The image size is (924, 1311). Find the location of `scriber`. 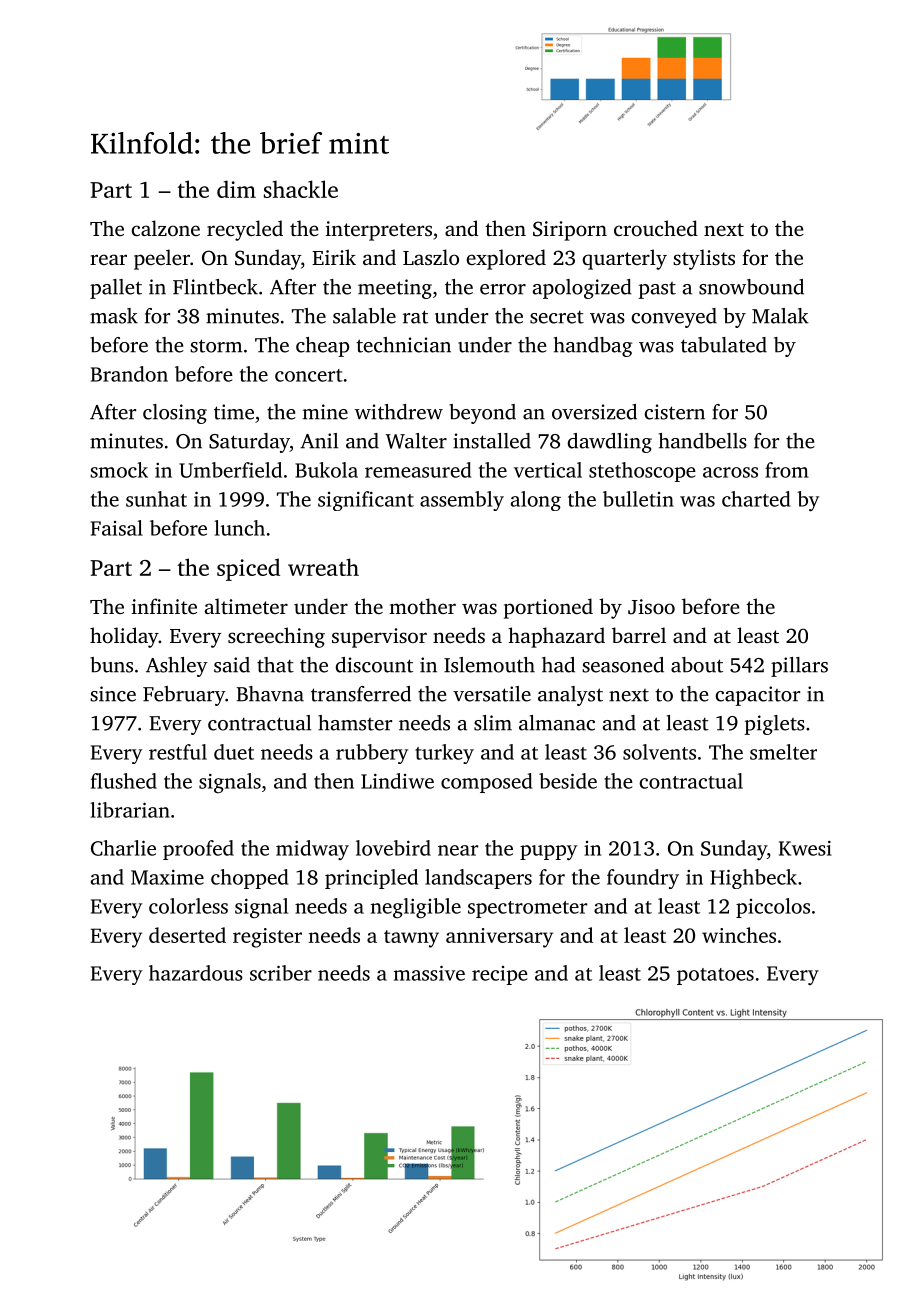

scriber is located at coordinates (281, 973).
